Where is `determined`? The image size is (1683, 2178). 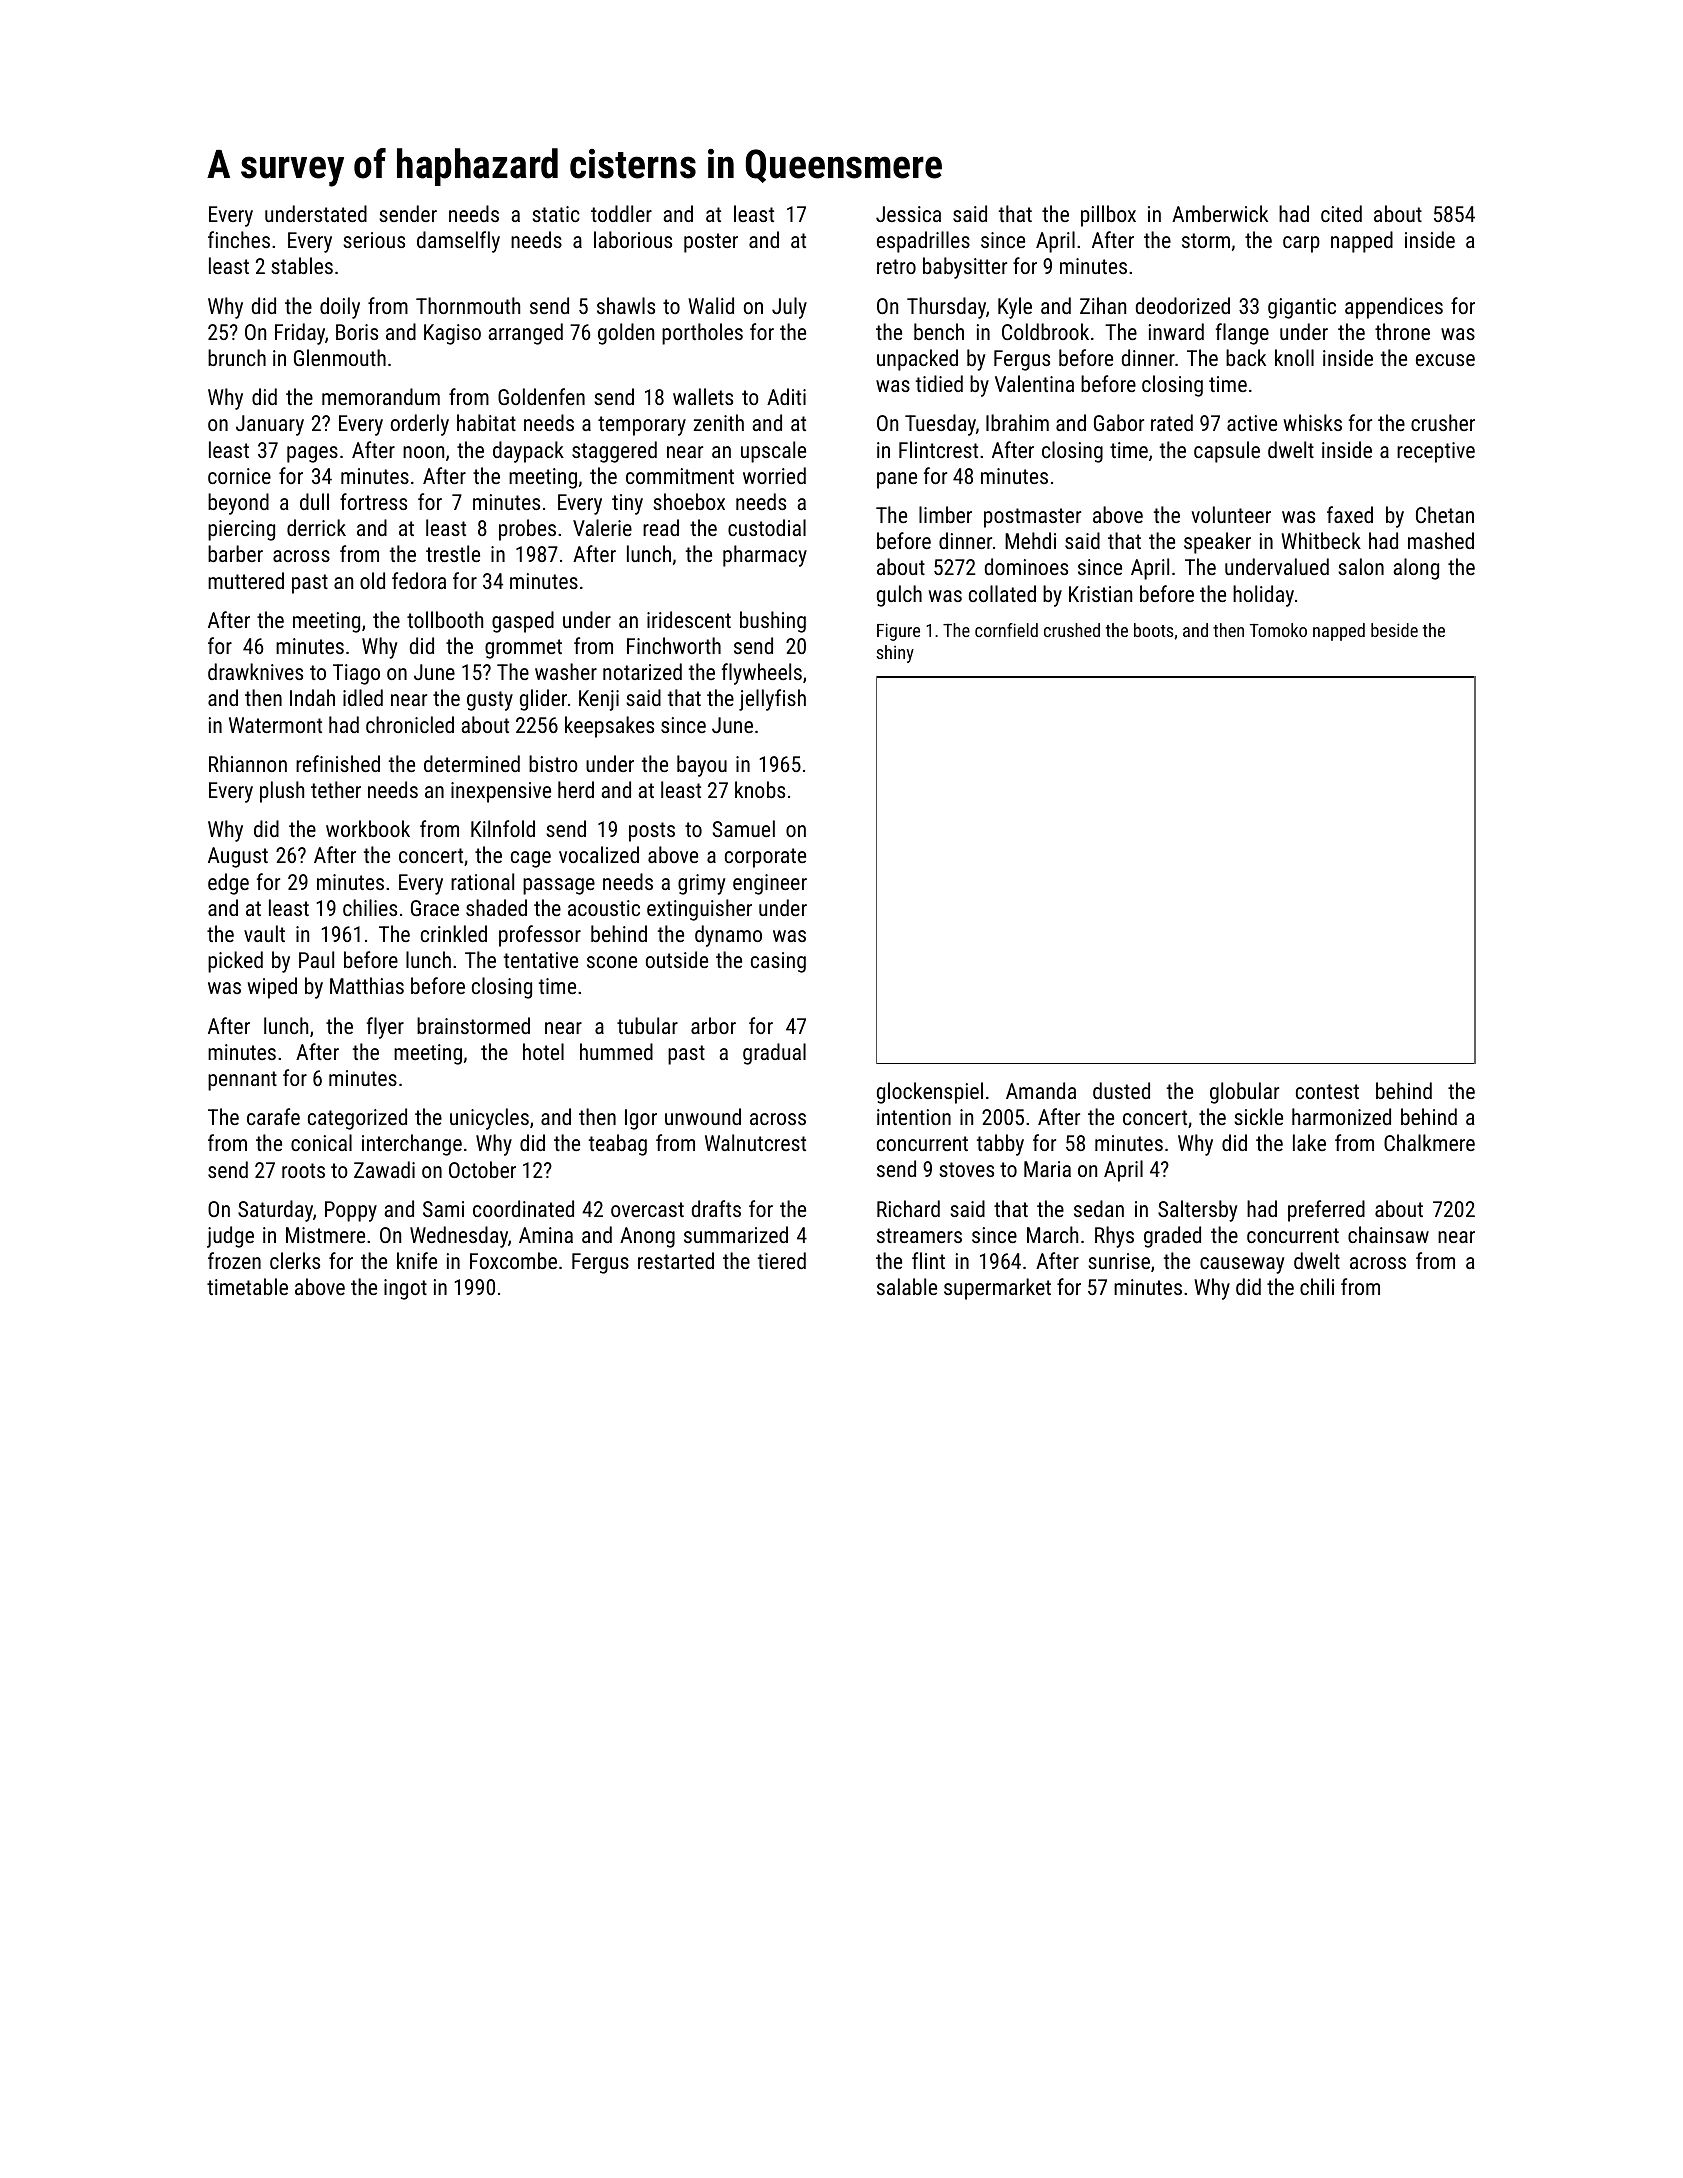 determined is located at coordinates (472, 763).
